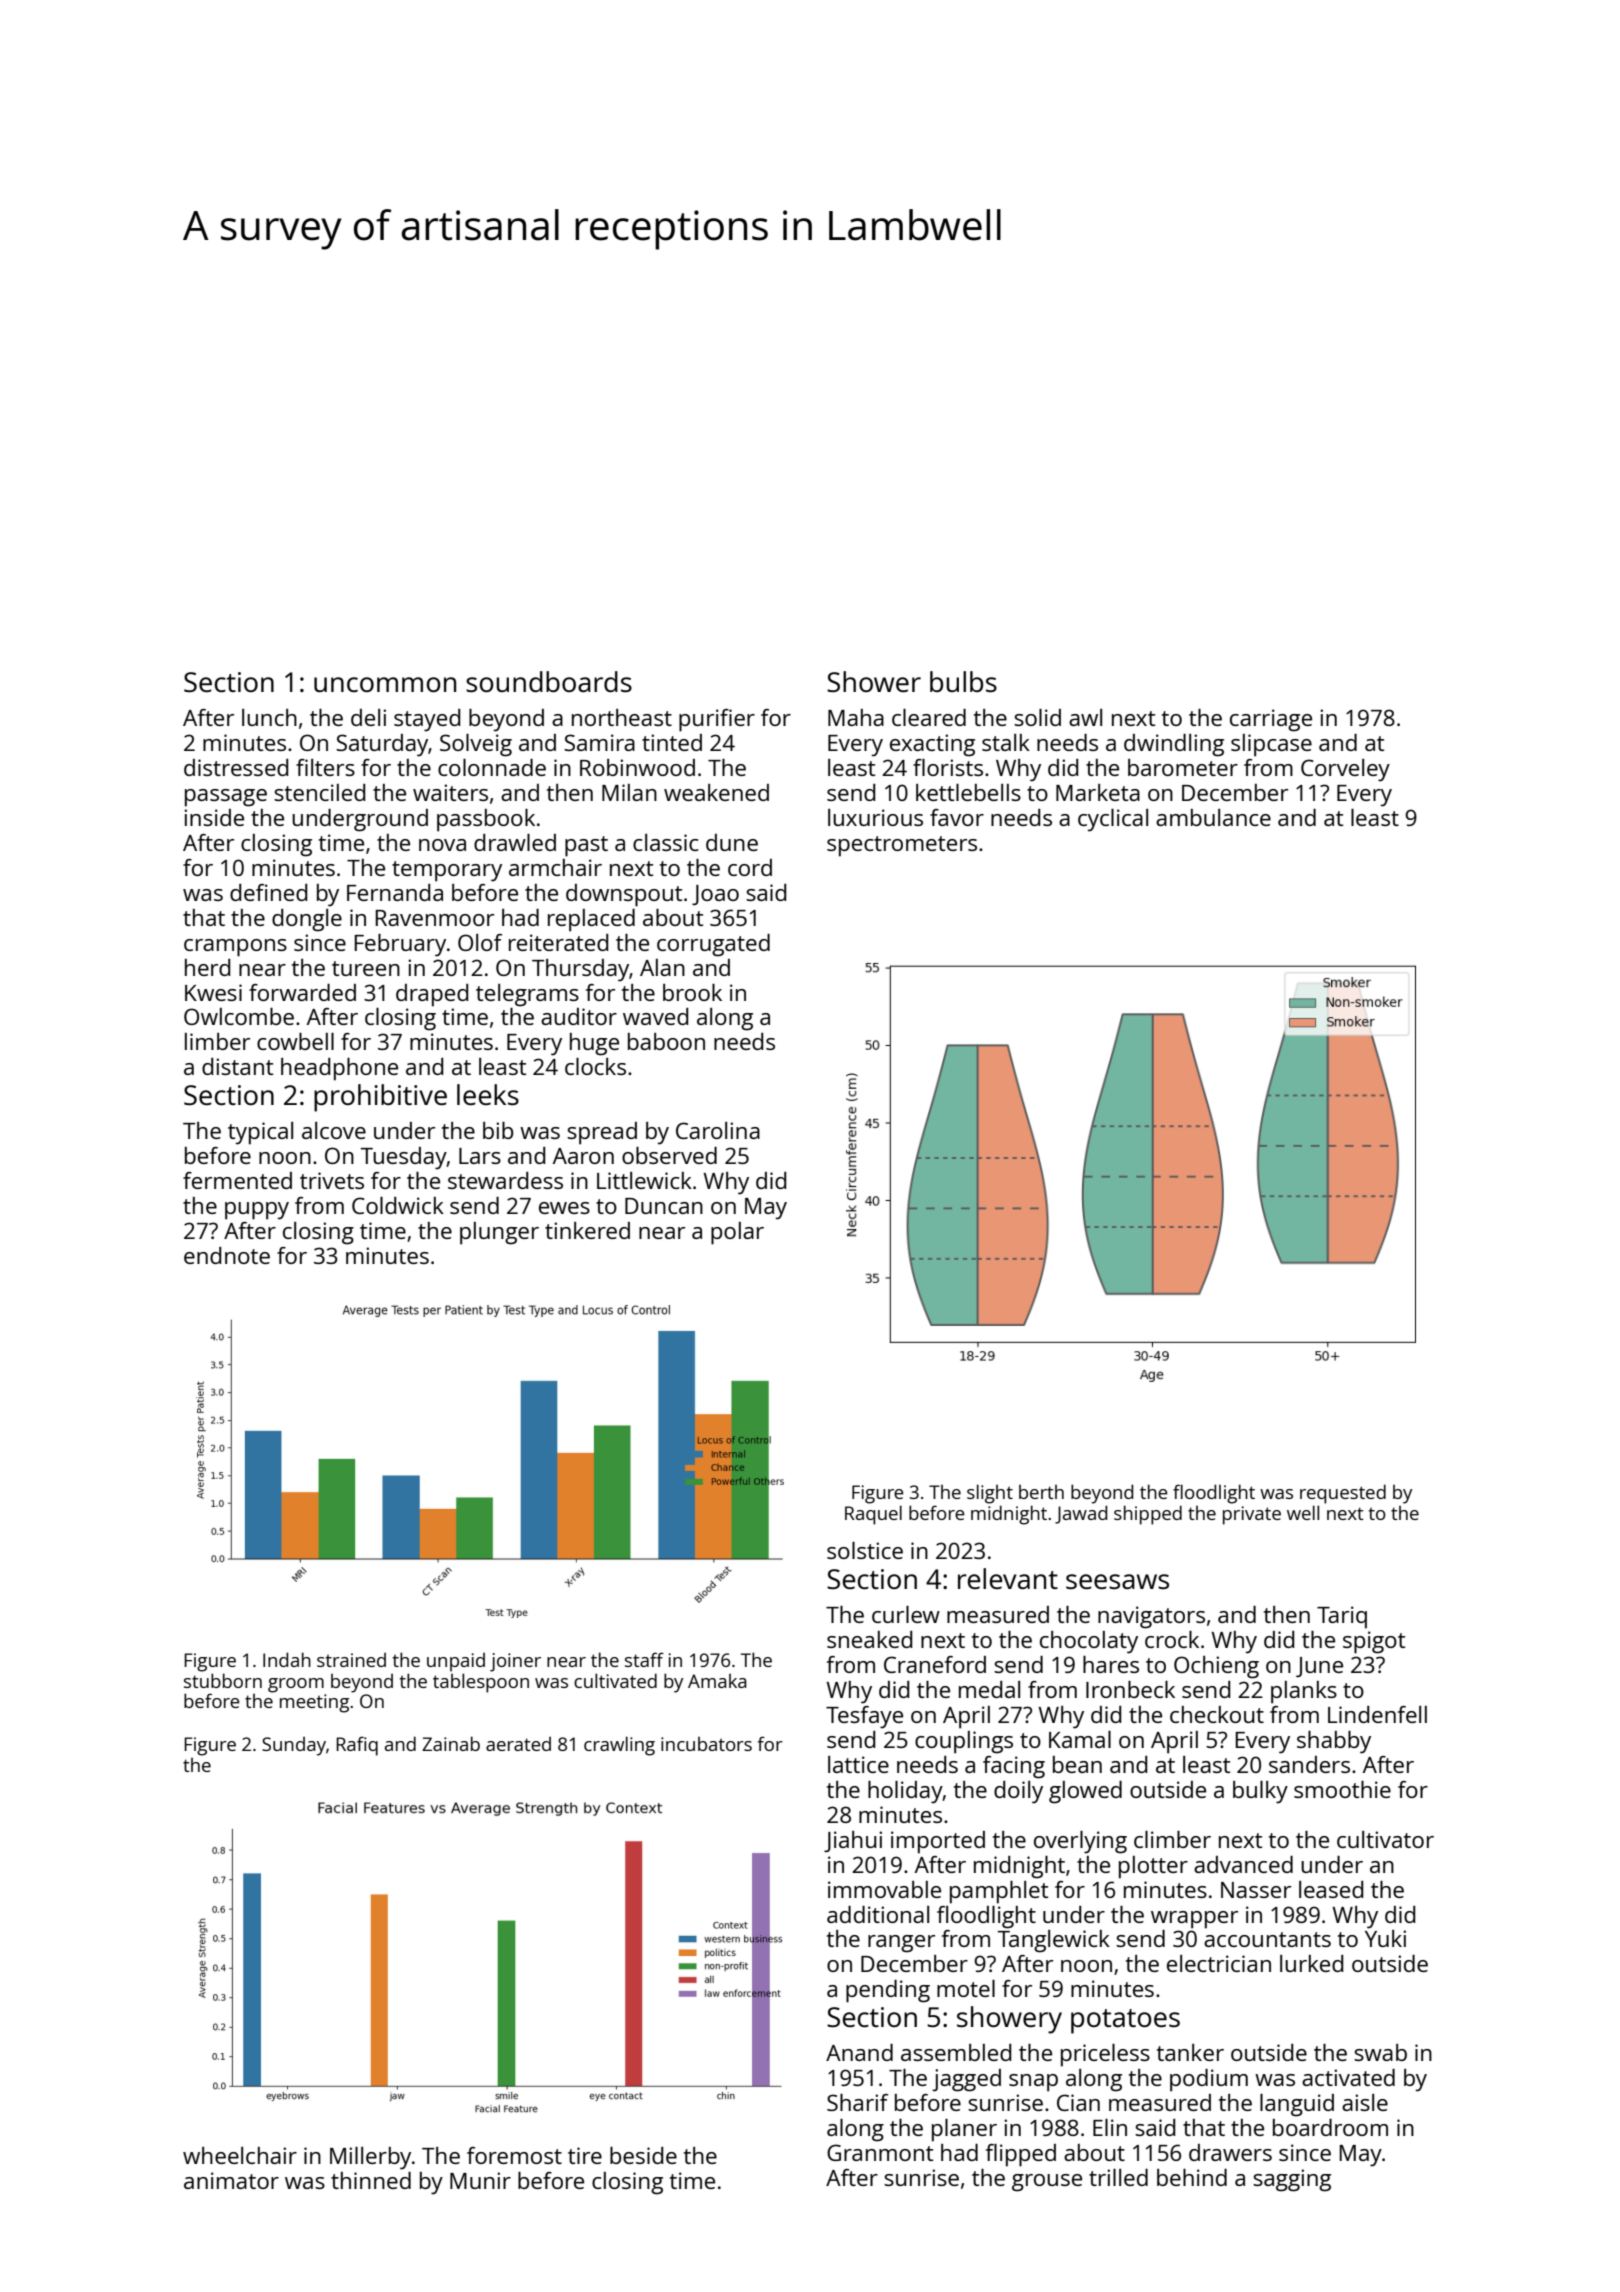  I want to click on Raquel, so click(873, 1515).
